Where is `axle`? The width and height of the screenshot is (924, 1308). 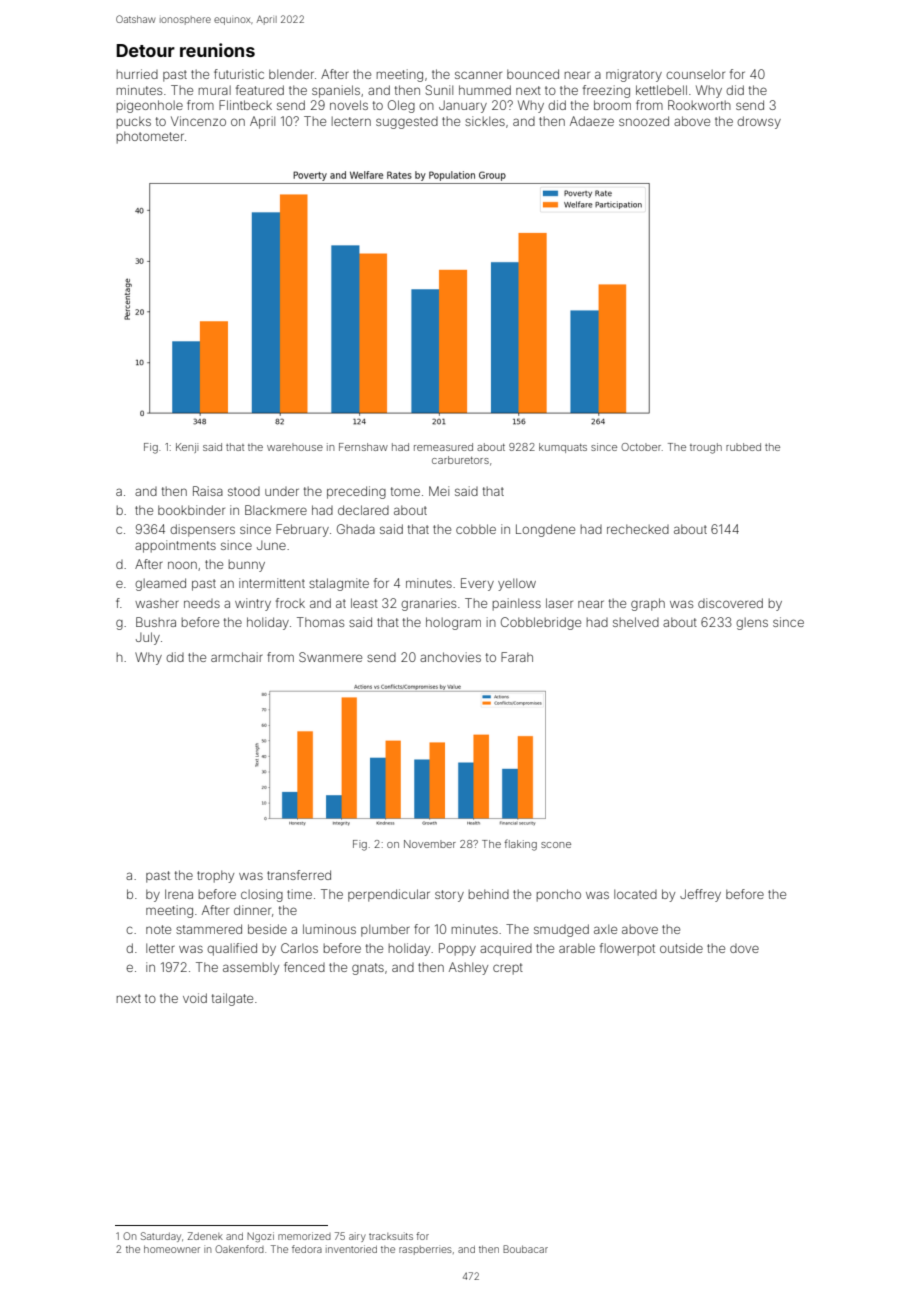
axle is located at coordinates (605, 929).
